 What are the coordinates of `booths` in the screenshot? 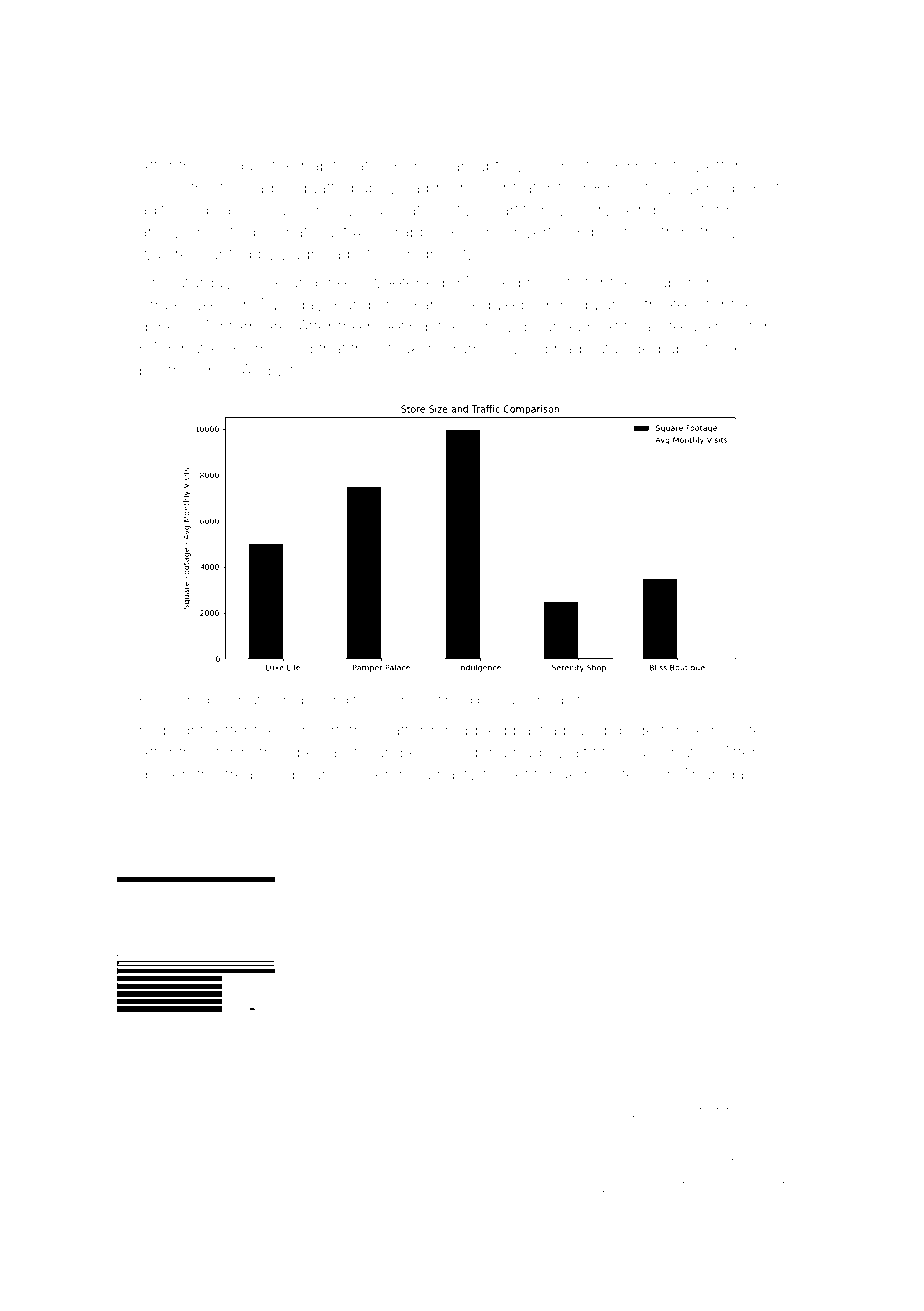 It's located at (165, 370).
